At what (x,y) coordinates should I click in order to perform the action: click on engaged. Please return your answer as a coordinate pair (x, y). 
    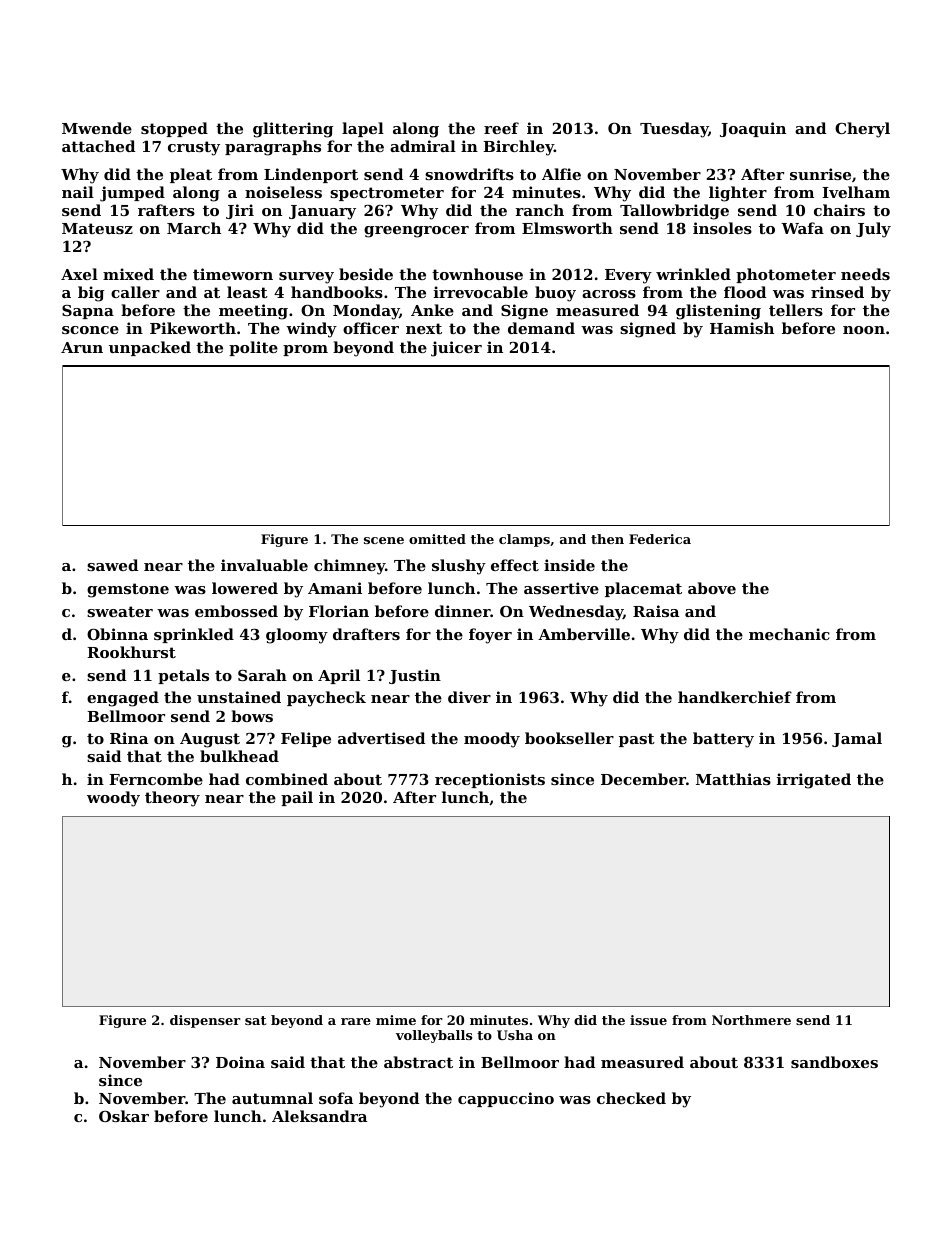
    Looking at the image, I should click on (123, 699).
